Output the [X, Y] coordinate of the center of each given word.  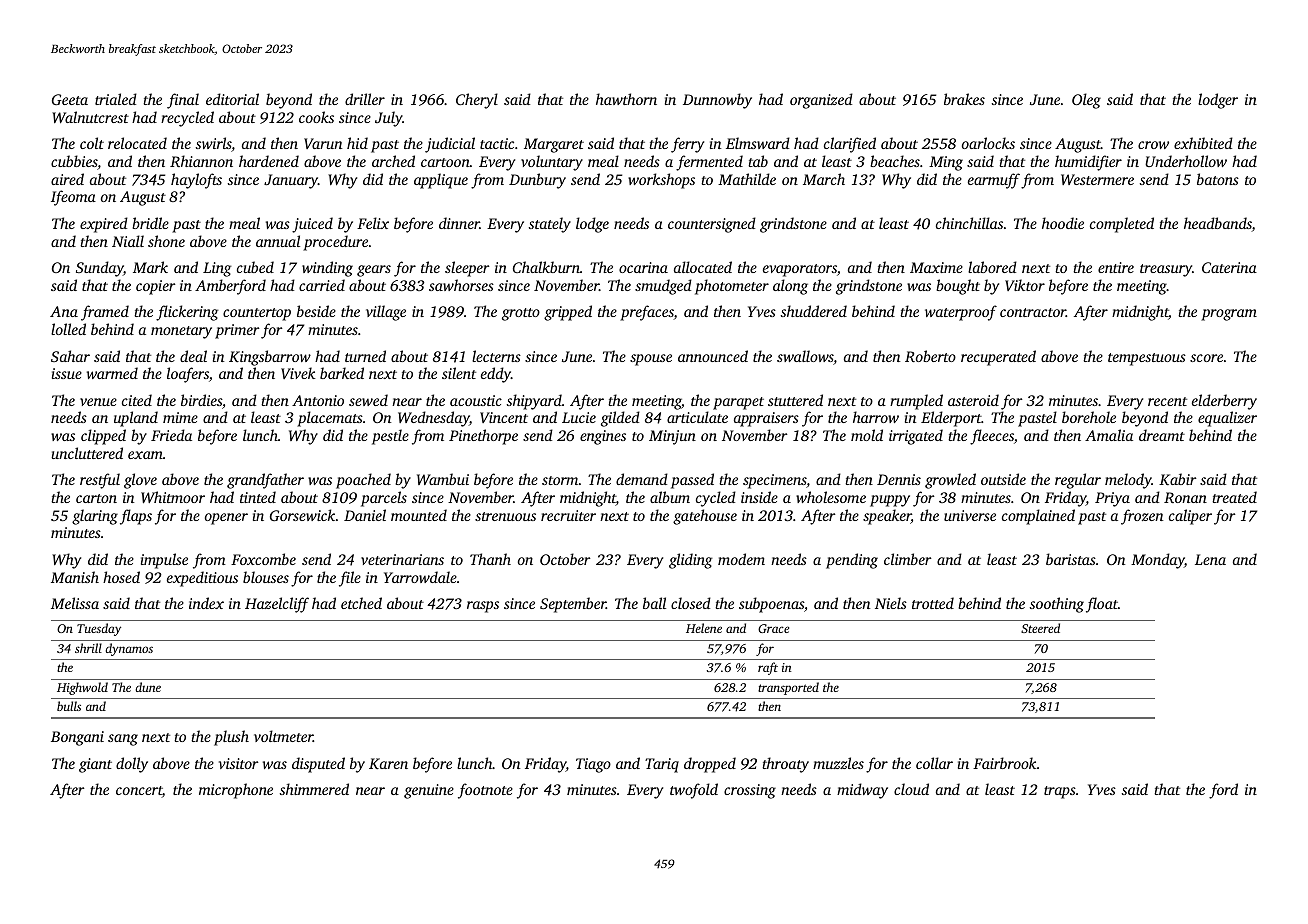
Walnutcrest [90, 117]
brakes [964, 99]
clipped [103, 437]
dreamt [1162, 435]
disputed [318, 765]
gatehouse [705, 517]
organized [821, 101]
